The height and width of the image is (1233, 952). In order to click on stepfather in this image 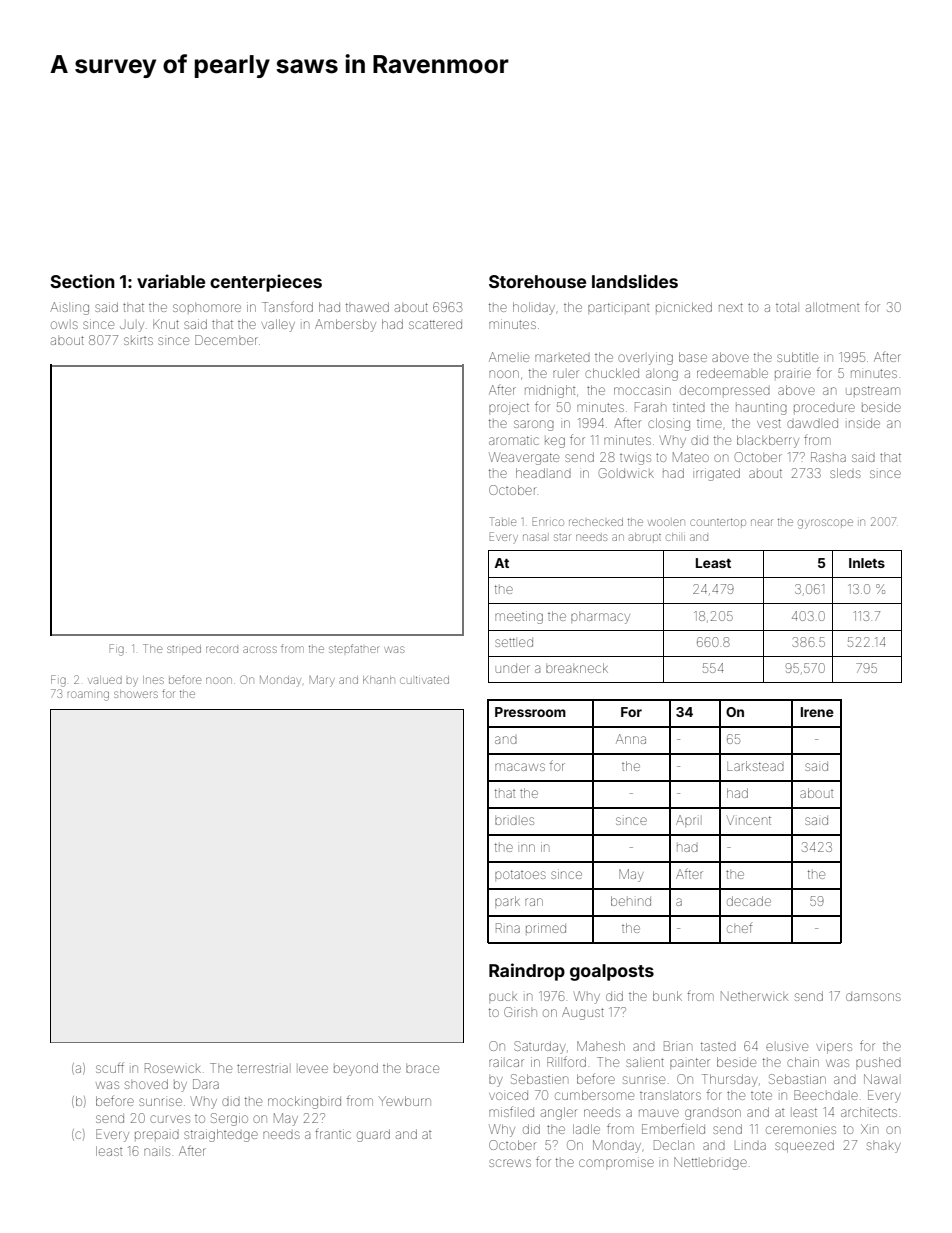, I will do `click(353, 648)`.
